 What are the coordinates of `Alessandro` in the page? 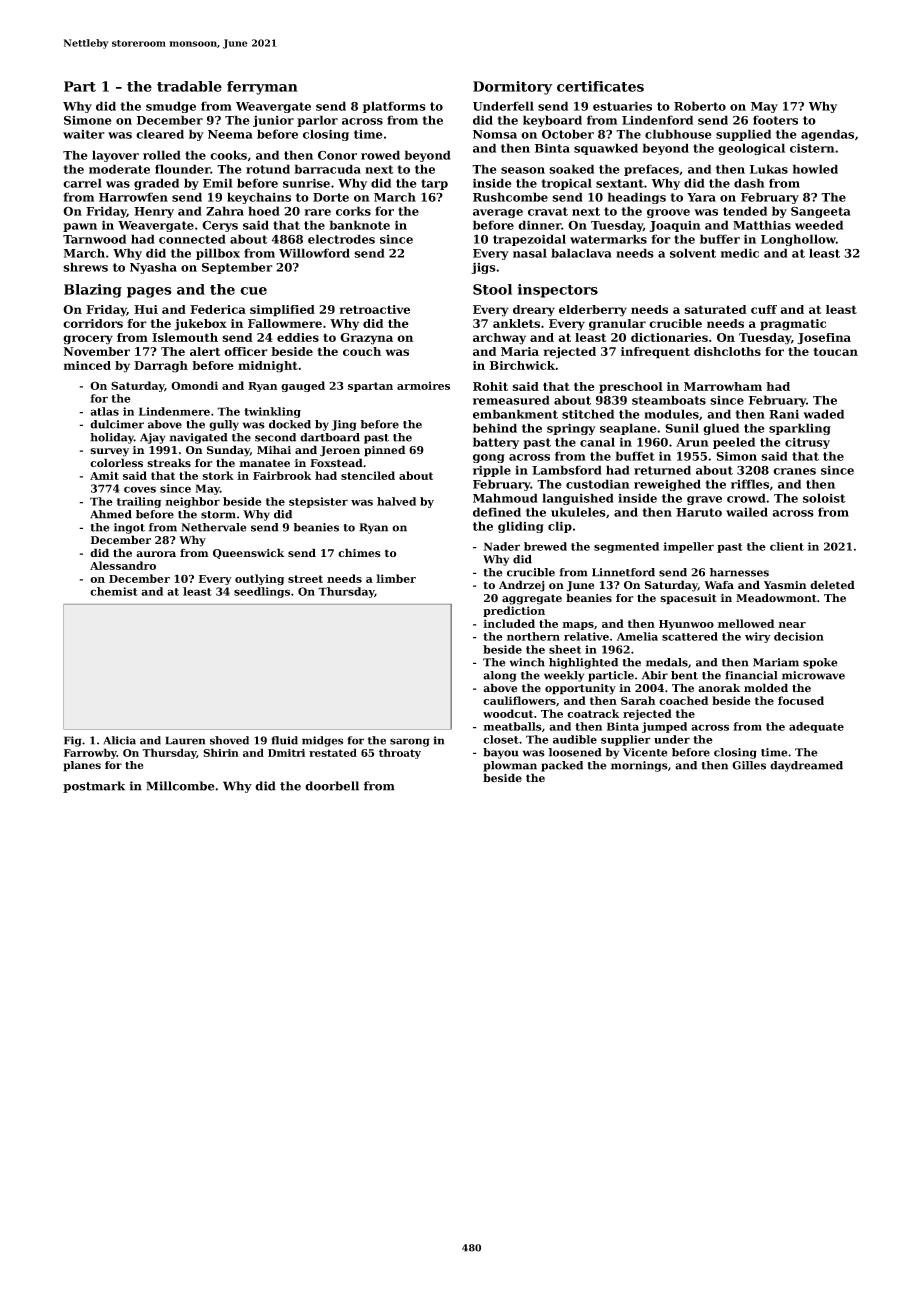 It's located at (123, 565).
